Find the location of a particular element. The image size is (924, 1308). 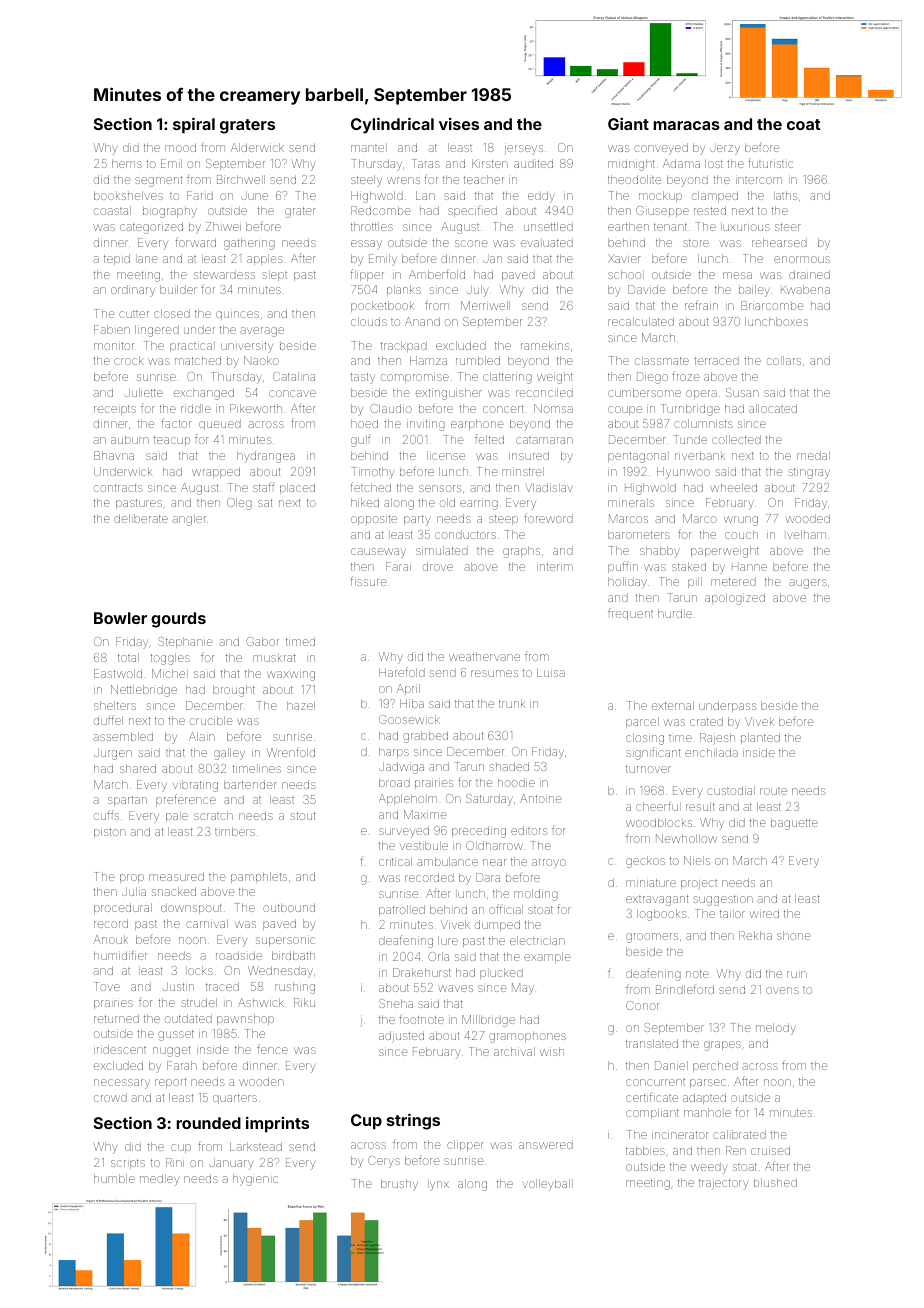

volleyball is located at coordinates (546, 1185).
